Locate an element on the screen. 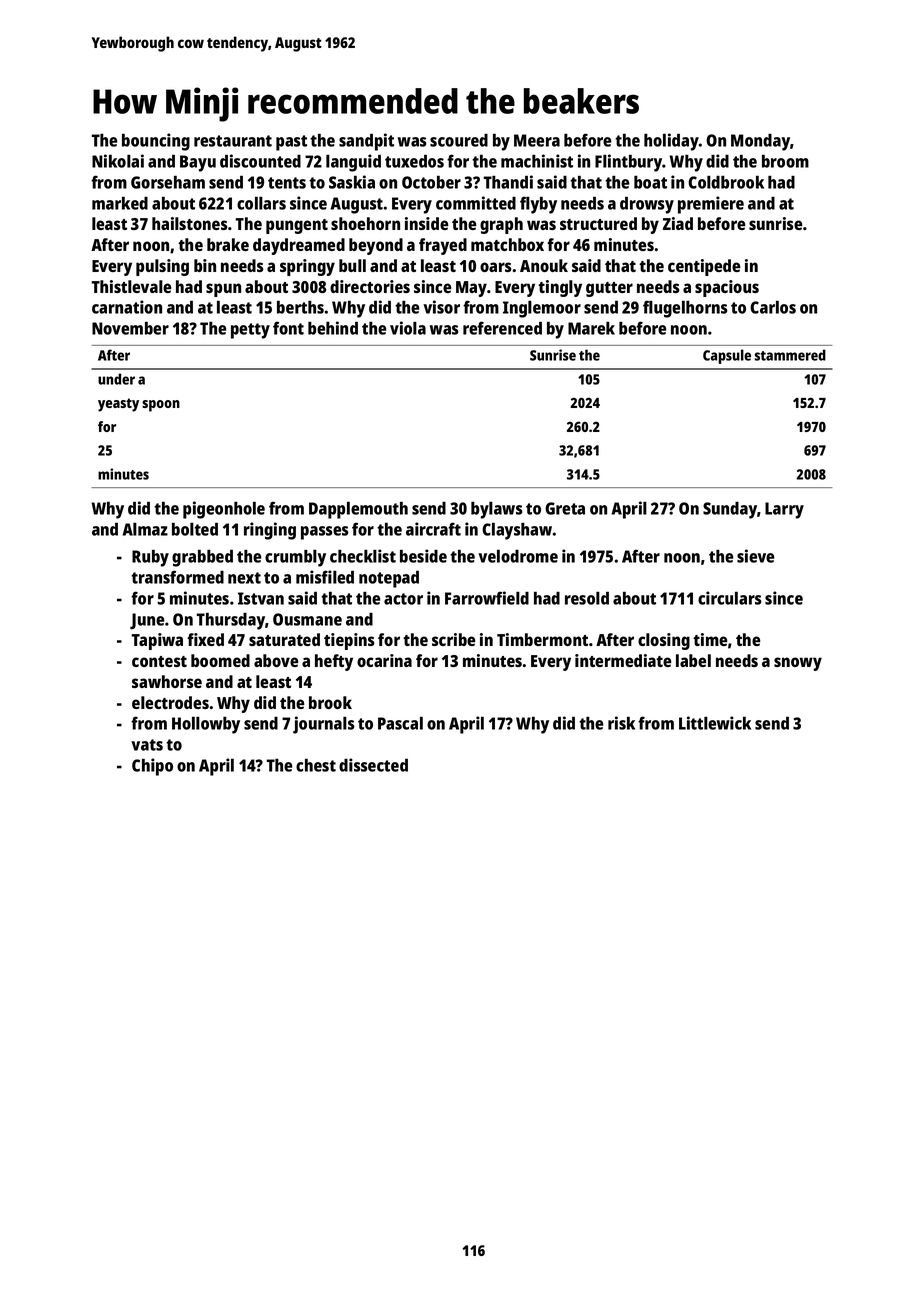 This screenshot has width=924, height=1308. yeasty is located at coordinates (118, 405).
